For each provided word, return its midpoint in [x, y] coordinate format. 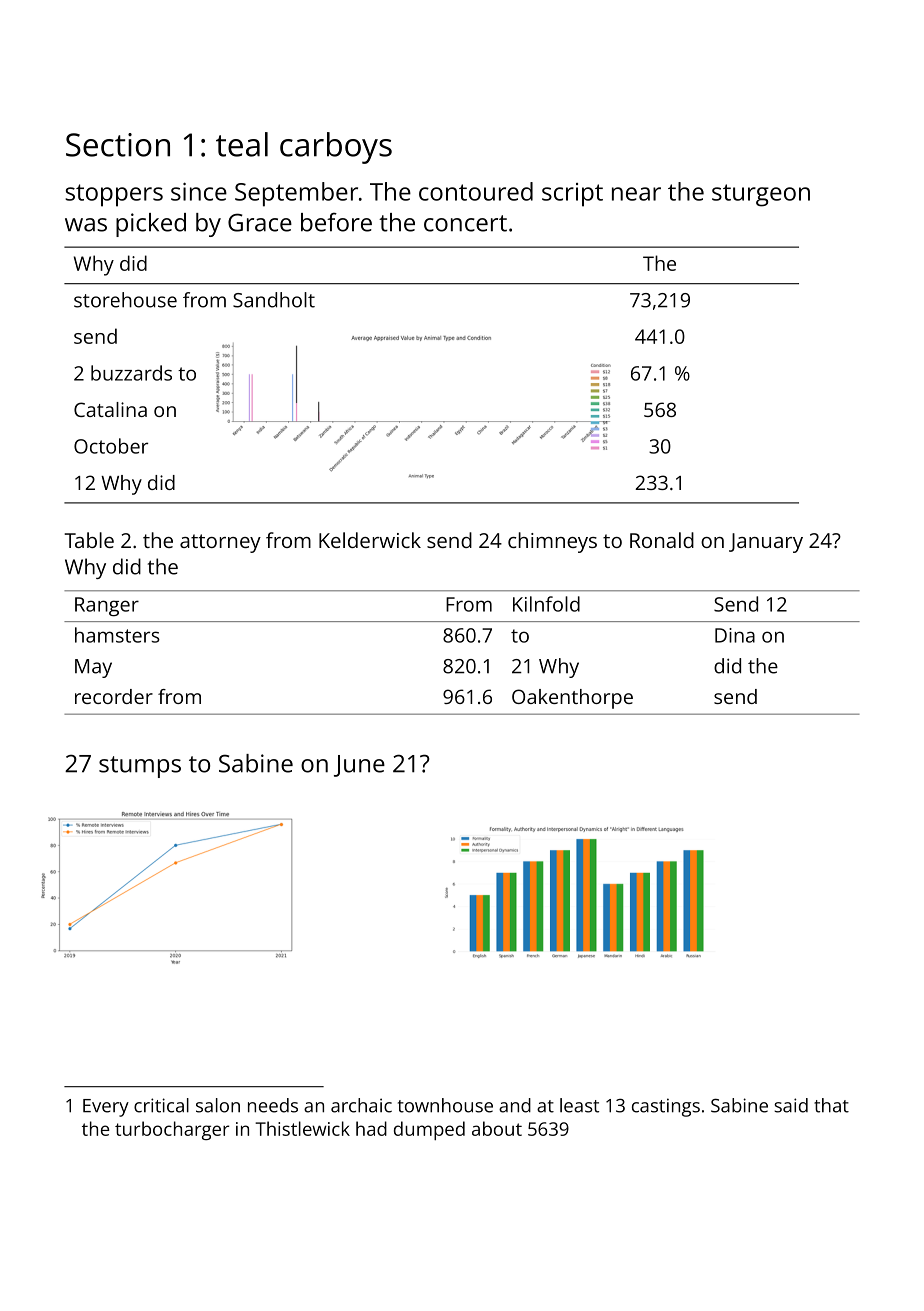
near [636, 194]
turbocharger [172, 1130]
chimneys [552, 542]
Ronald [662, 540]
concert [465, 223]
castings [666, 1107]
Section [118, 145]
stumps [140, 767]
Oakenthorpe [572, 699]
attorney [220, 543]
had [371, 1128]
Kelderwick [370, 540]
